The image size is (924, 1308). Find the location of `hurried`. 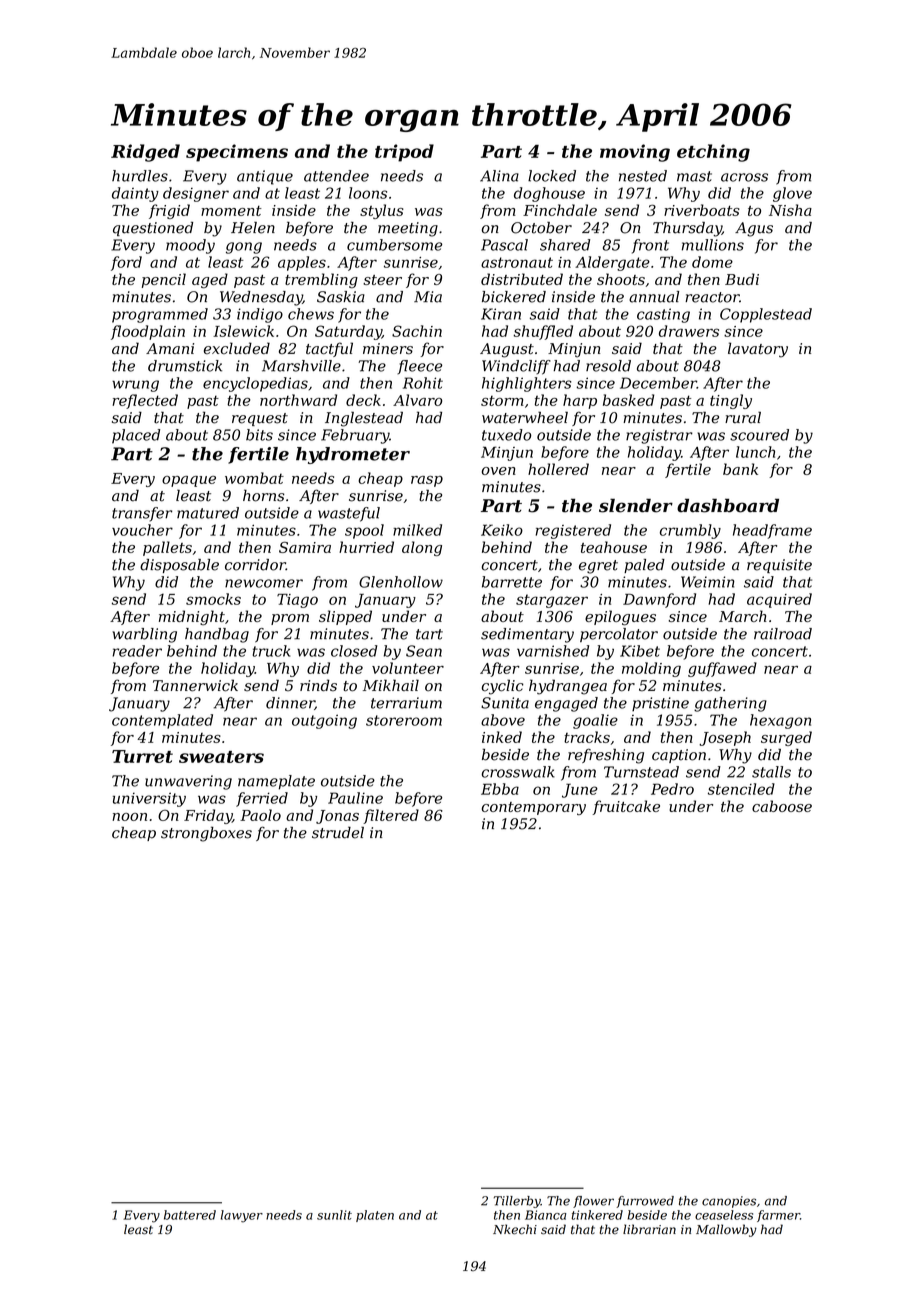

hurried is located at coordinates (366, 547).
